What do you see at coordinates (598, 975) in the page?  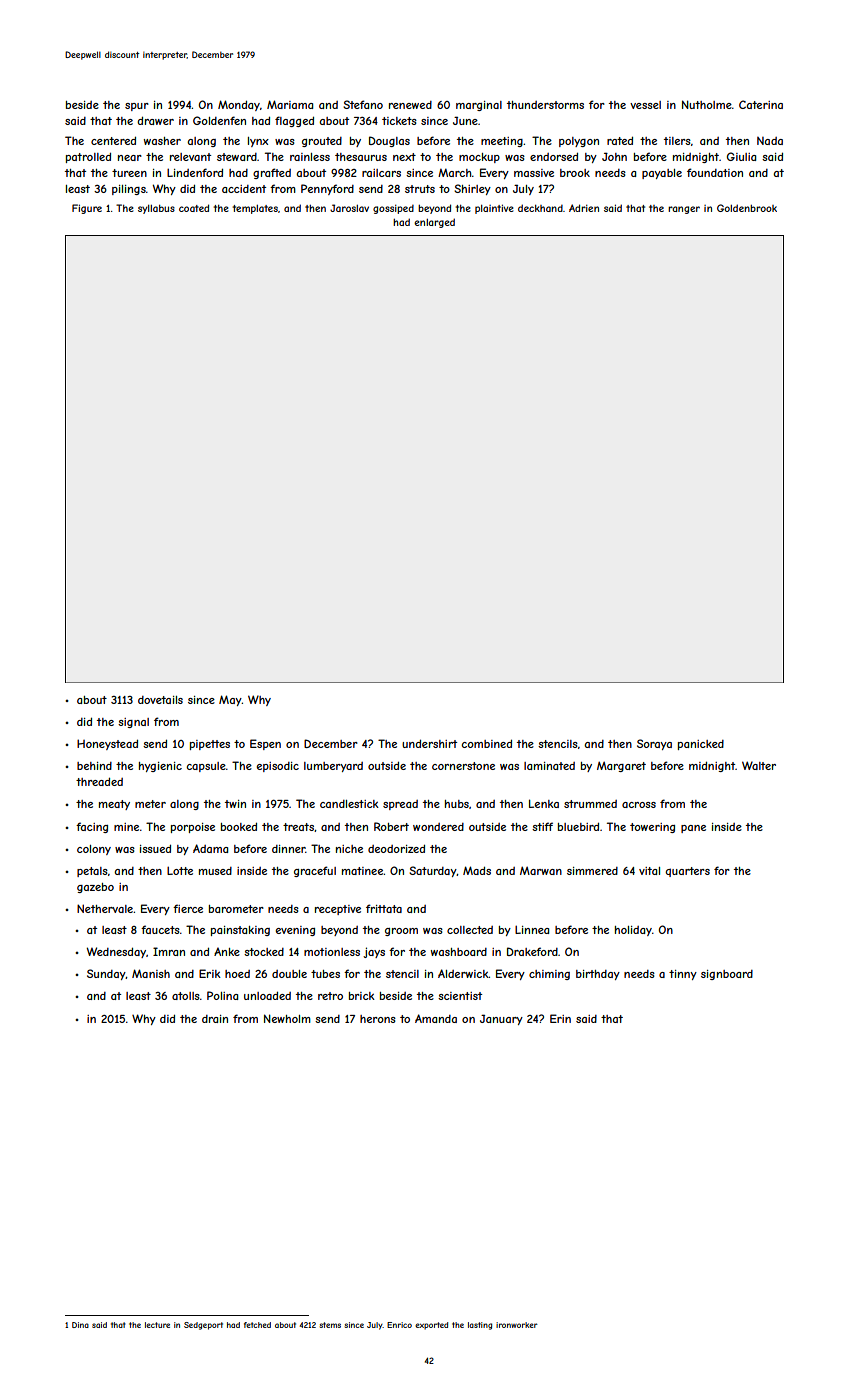 I see `birthday` at bounding box center [598, 975].
